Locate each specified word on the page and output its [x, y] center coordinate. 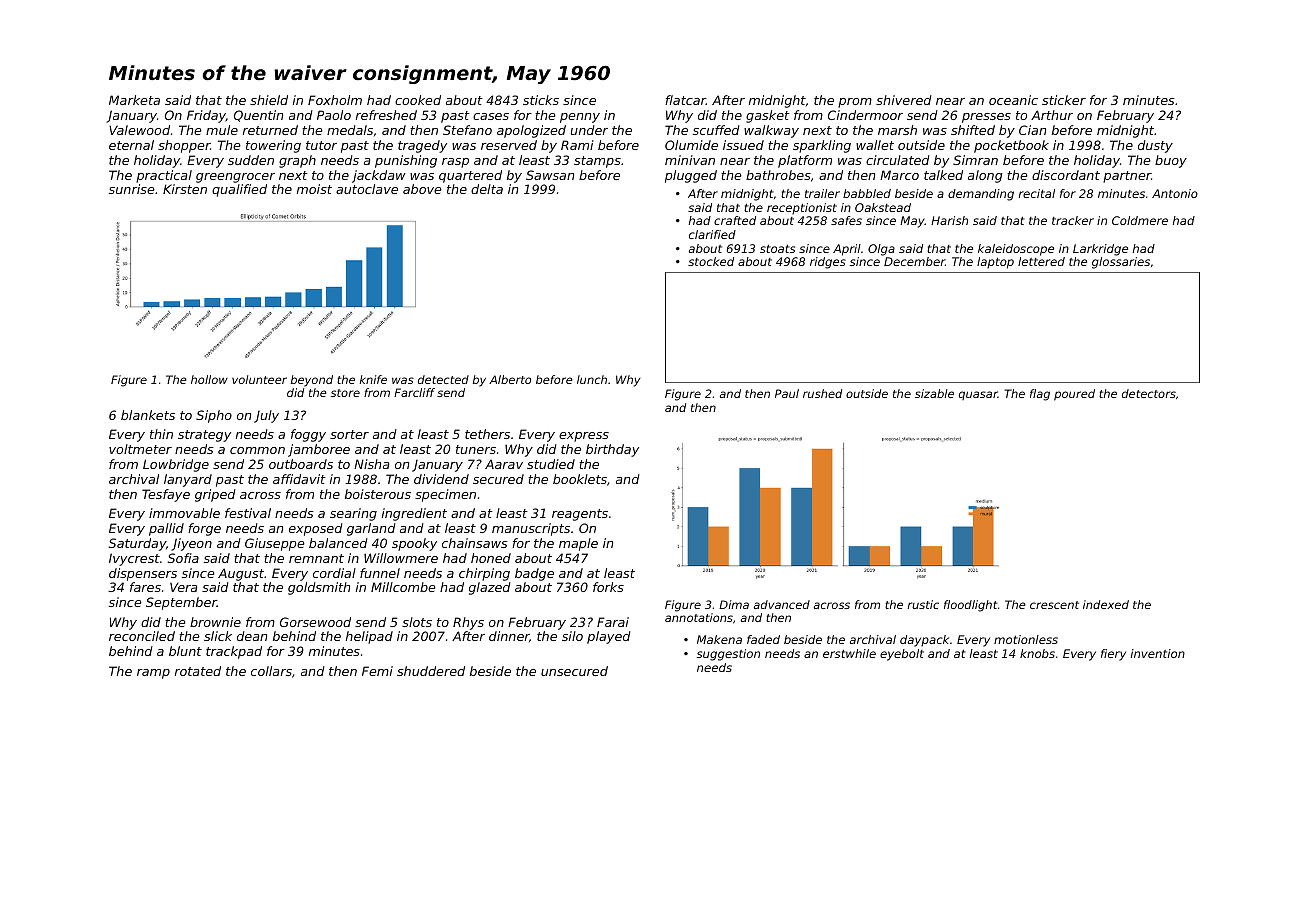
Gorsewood [315, 622]
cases [491, 116]
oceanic [1013, 100]
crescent [1054, 605]
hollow [209, 379]
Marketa [134, 100]
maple [578, 544]
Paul [787, 393]
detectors [1149, 393]
